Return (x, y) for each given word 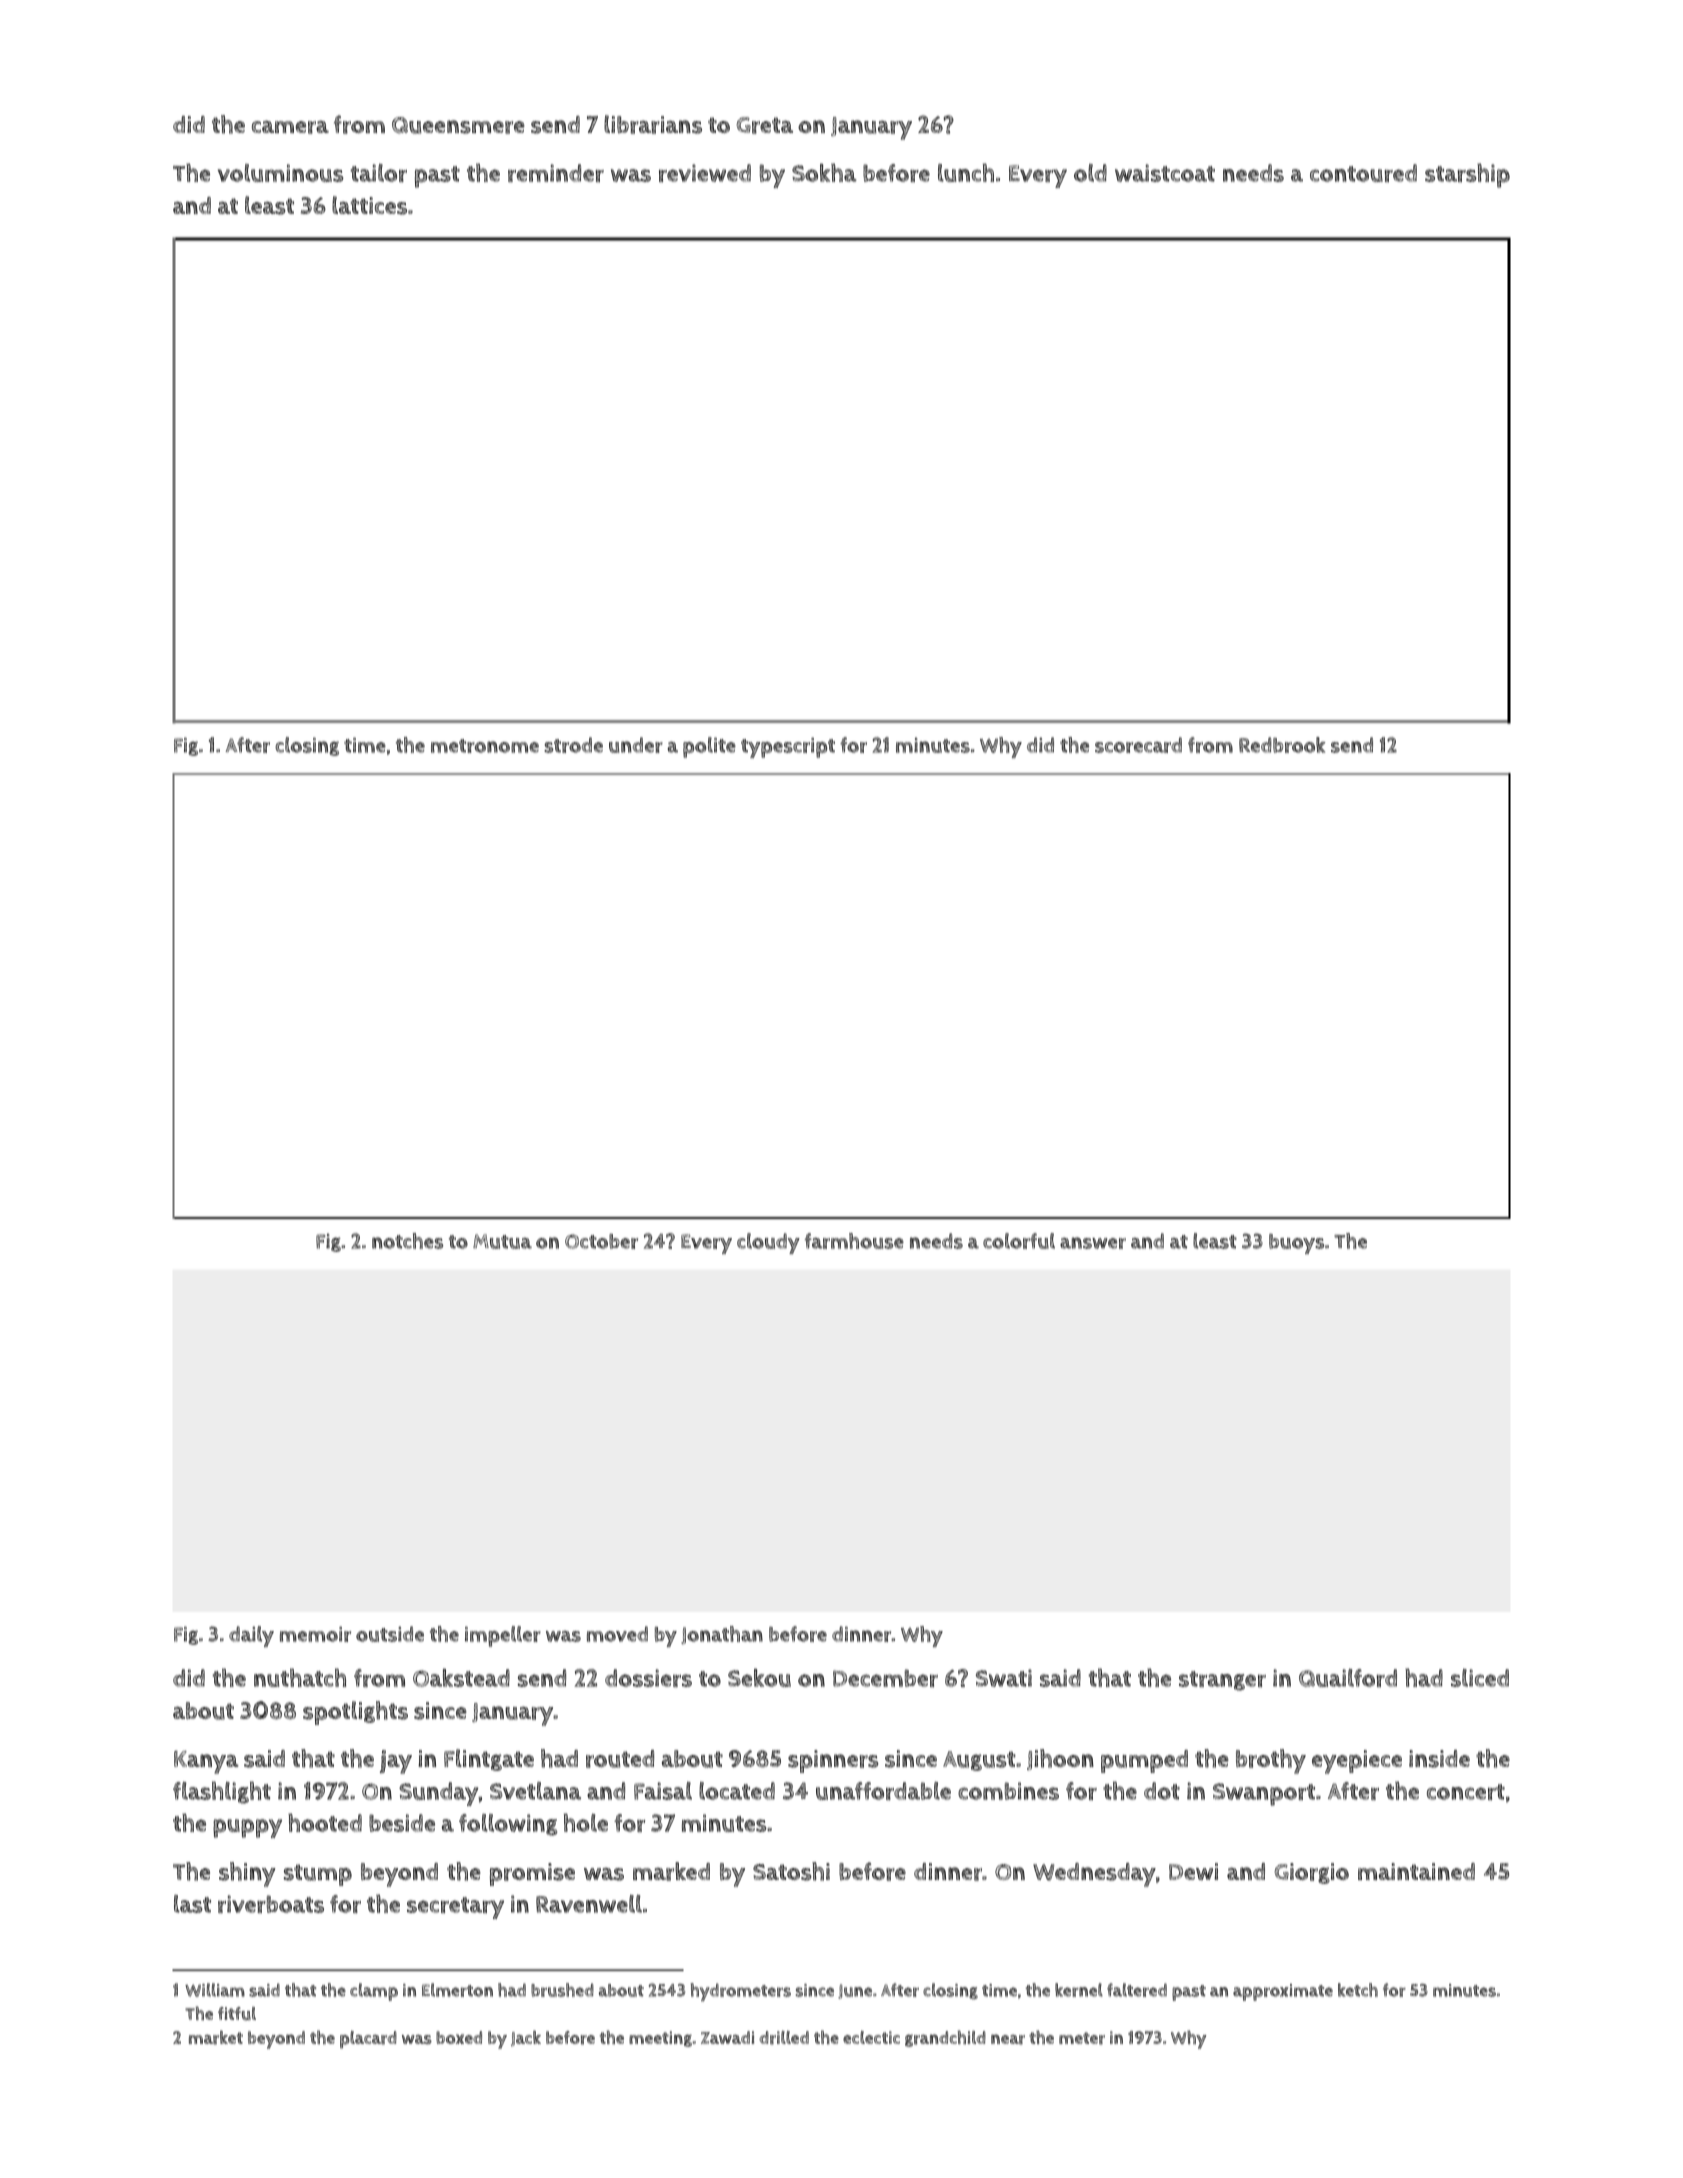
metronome (485, 746)
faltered (1137, 1990)
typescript (788, 747)
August (979, 1761)
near (1008, 2039)
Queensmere (458, 125)
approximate (1283, 1992)
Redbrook (1282, 745)
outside (390, 1634)
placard (368, 2040)
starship (1467, 175)
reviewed (705, 173)
